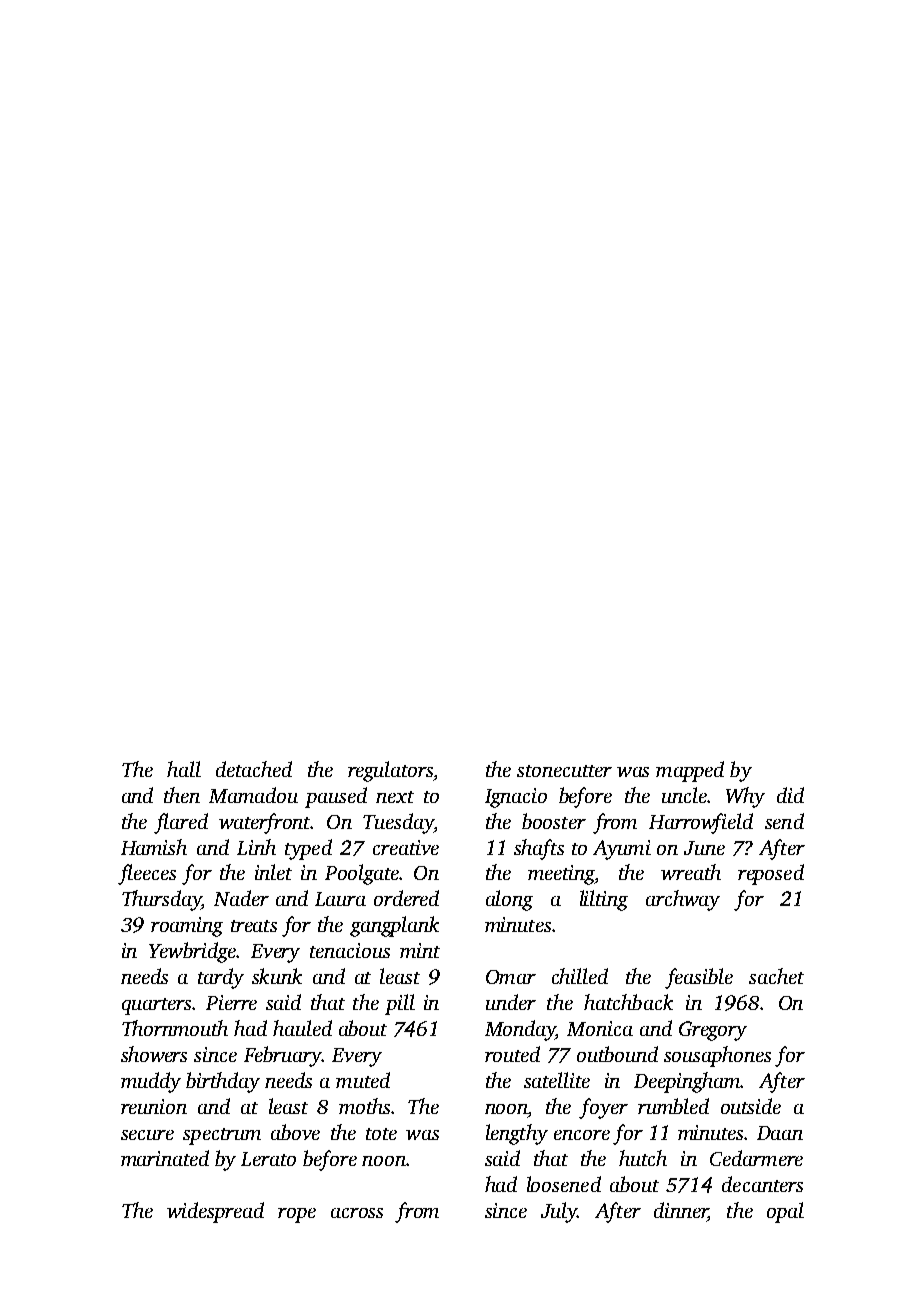 Image resolution: width=924 pixels, height=1311 pixels. Describe the element at coordinates (268, 1159) in the image. I see `Lerato` at that location.
